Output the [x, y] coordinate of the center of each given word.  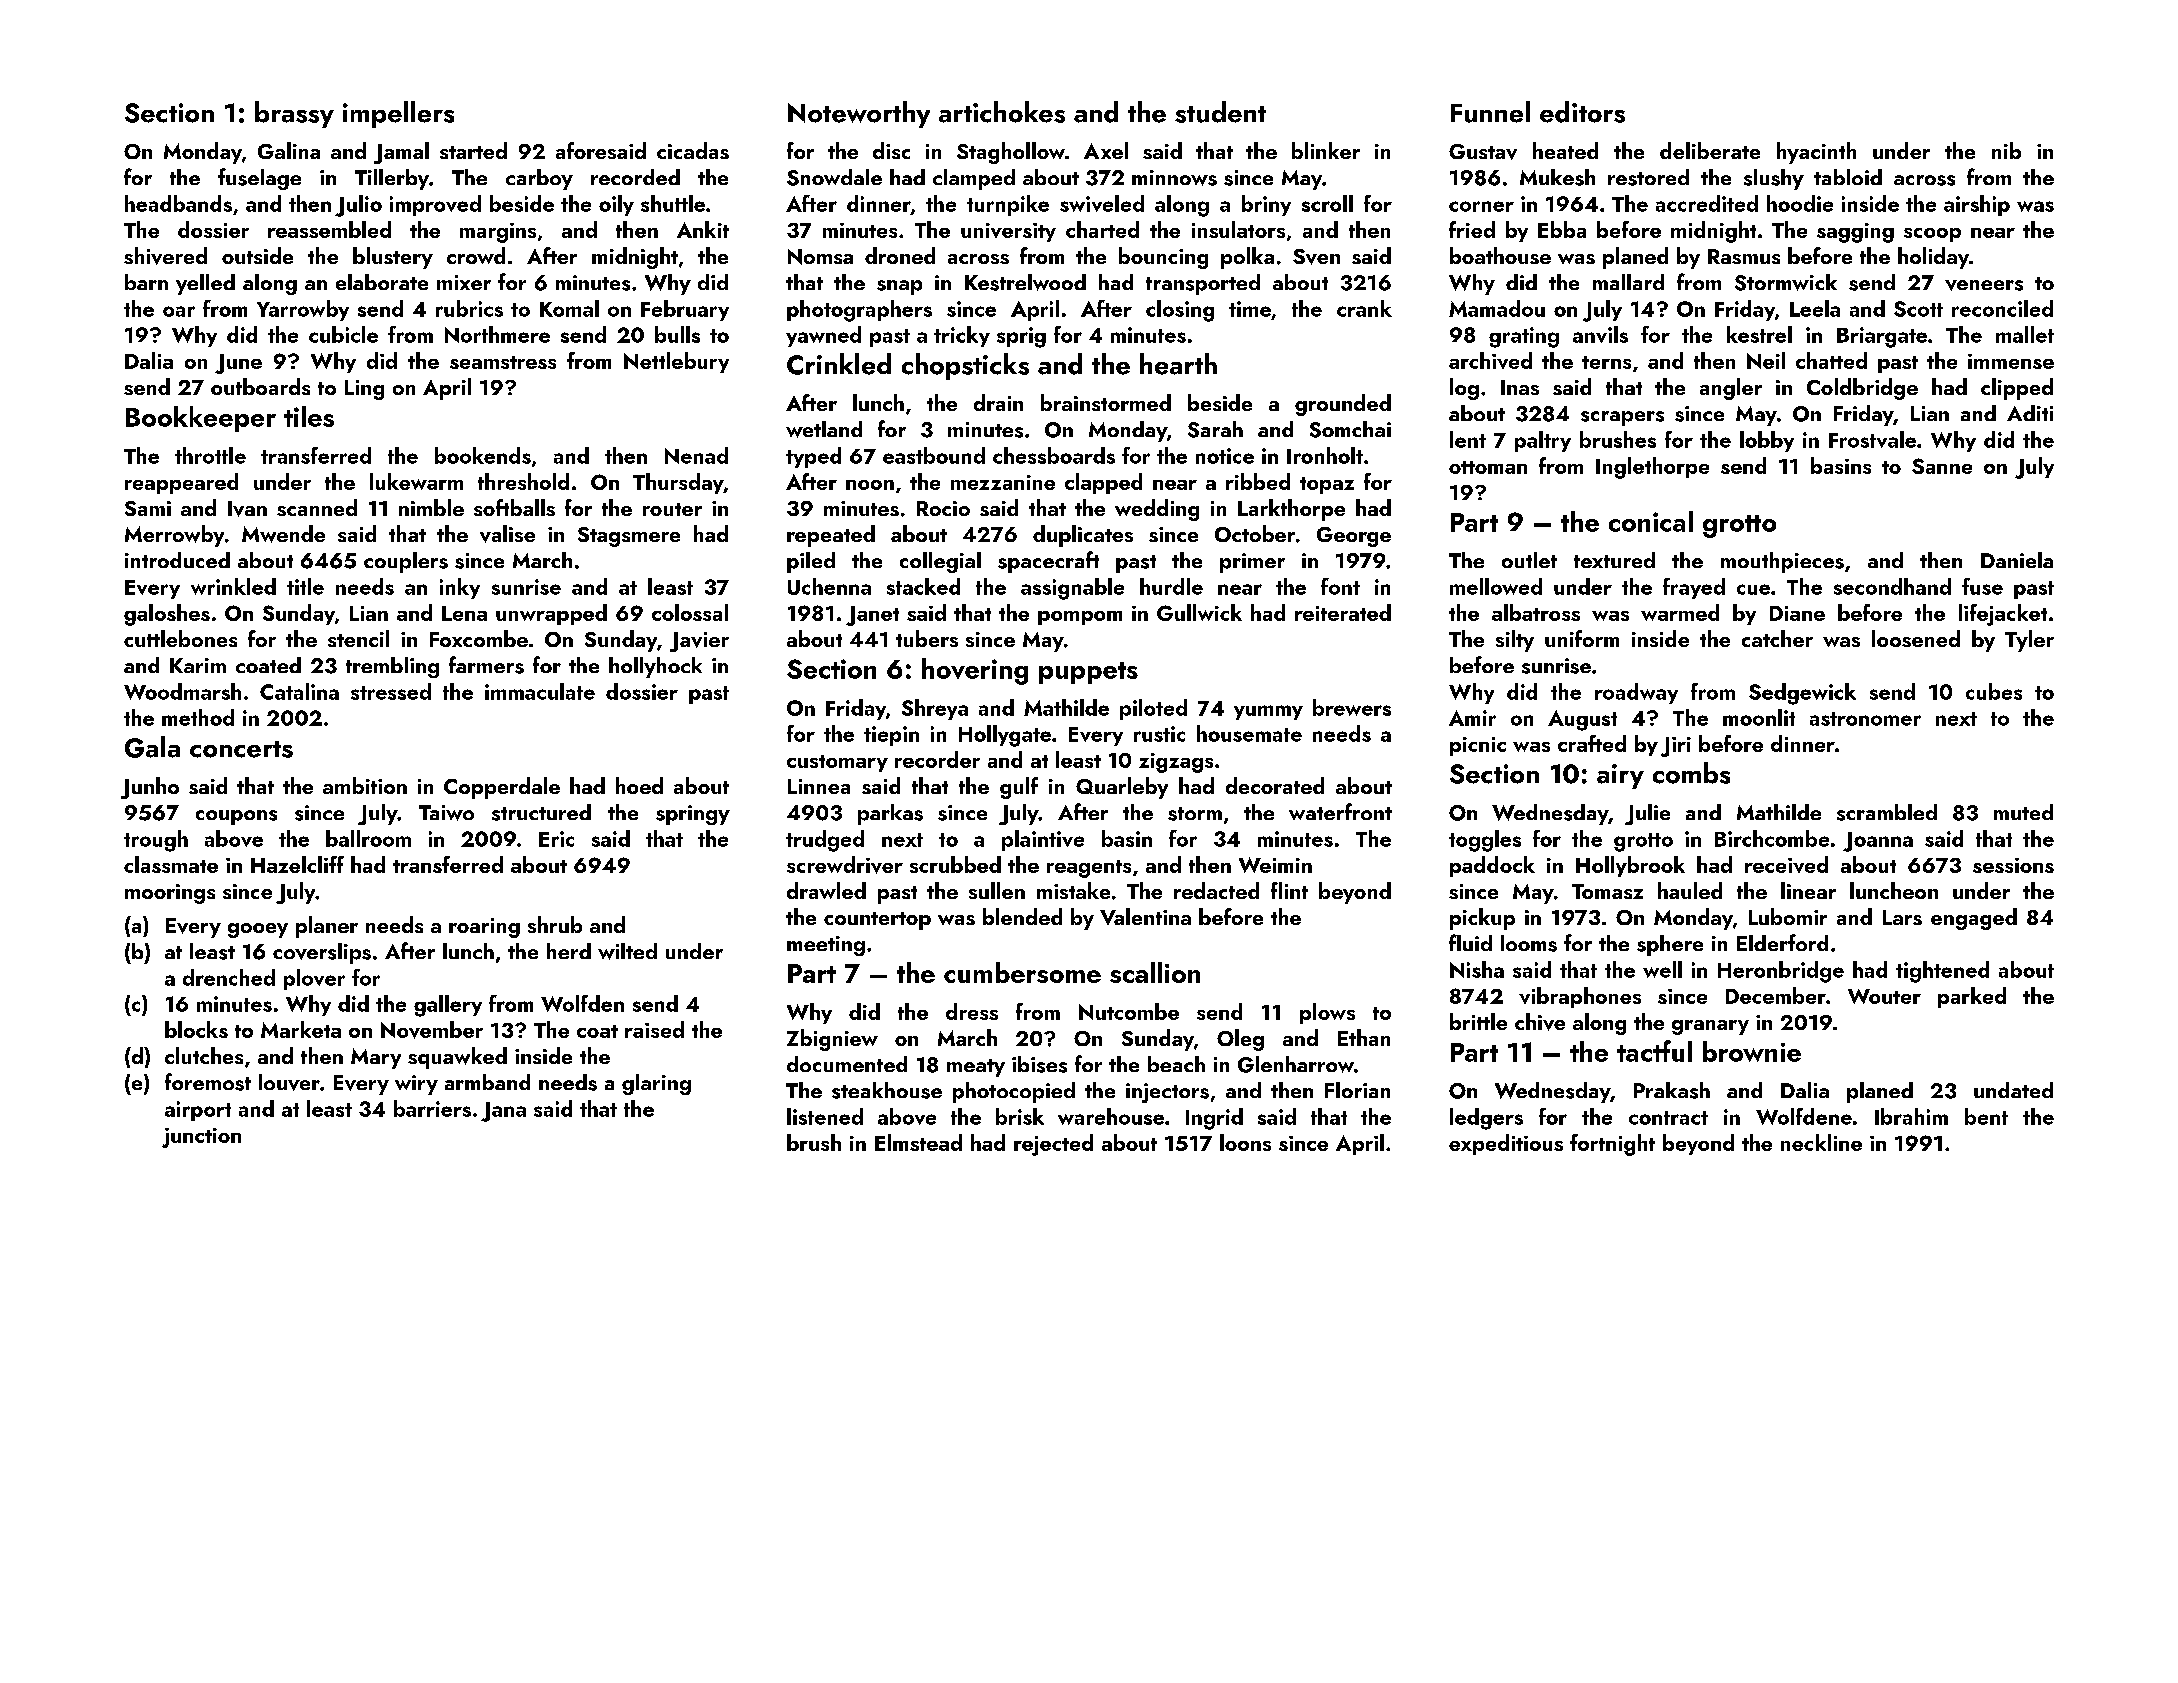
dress [972, 1011]
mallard [1628, 282]
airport [198, 1111]
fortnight [1612, 1145]
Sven [1316, 257]
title [305, 586]
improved [435, 205]
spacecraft [1048, 562]
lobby [1767, 441]
